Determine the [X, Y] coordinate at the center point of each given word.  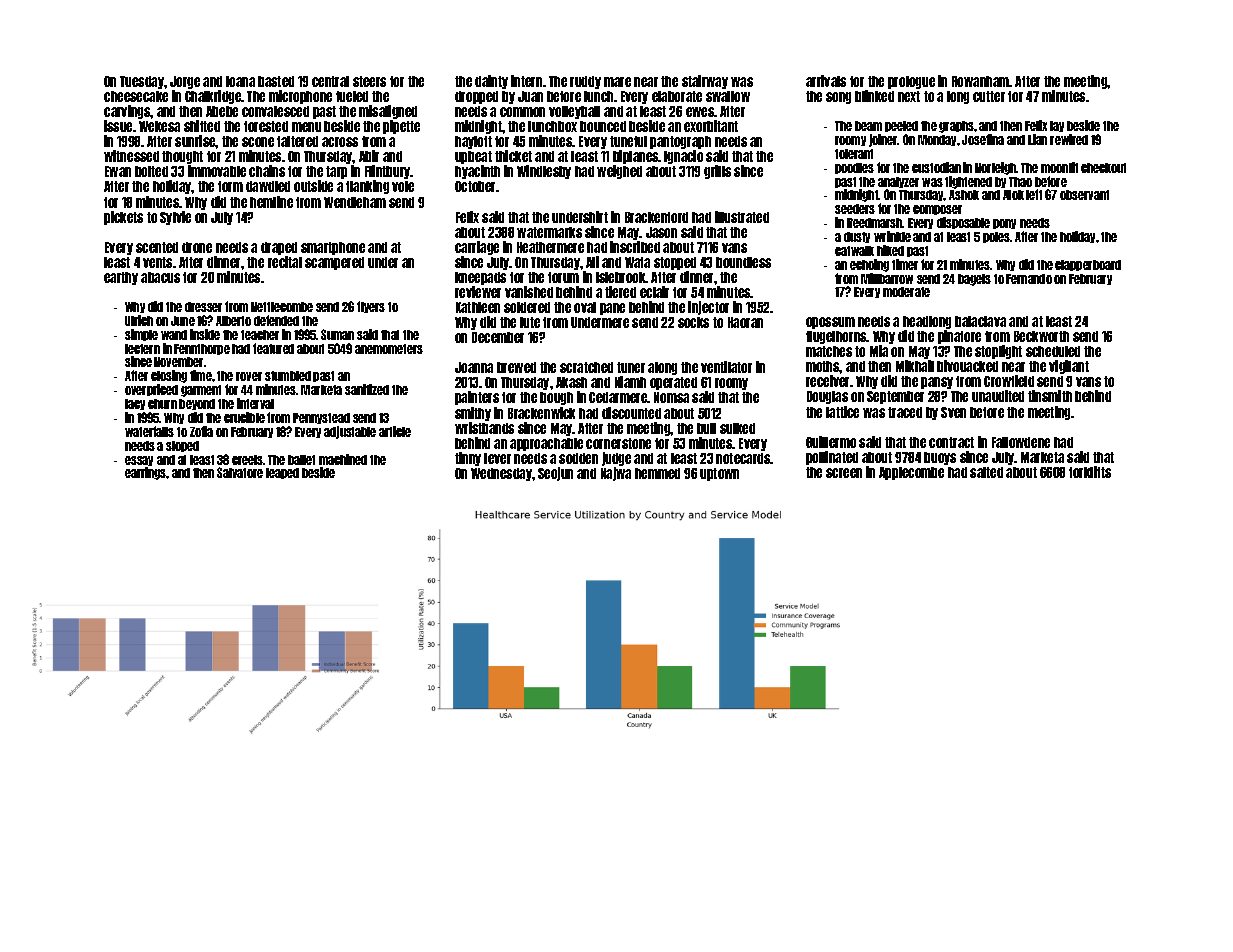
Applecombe [911, 473]
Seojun [555, 474]
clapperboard [1088, 265]
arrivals [826, 81]
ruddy [585, 82]
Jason [661, 232]
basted [276, 81]
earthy [121, 278]
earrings [146, 473]
